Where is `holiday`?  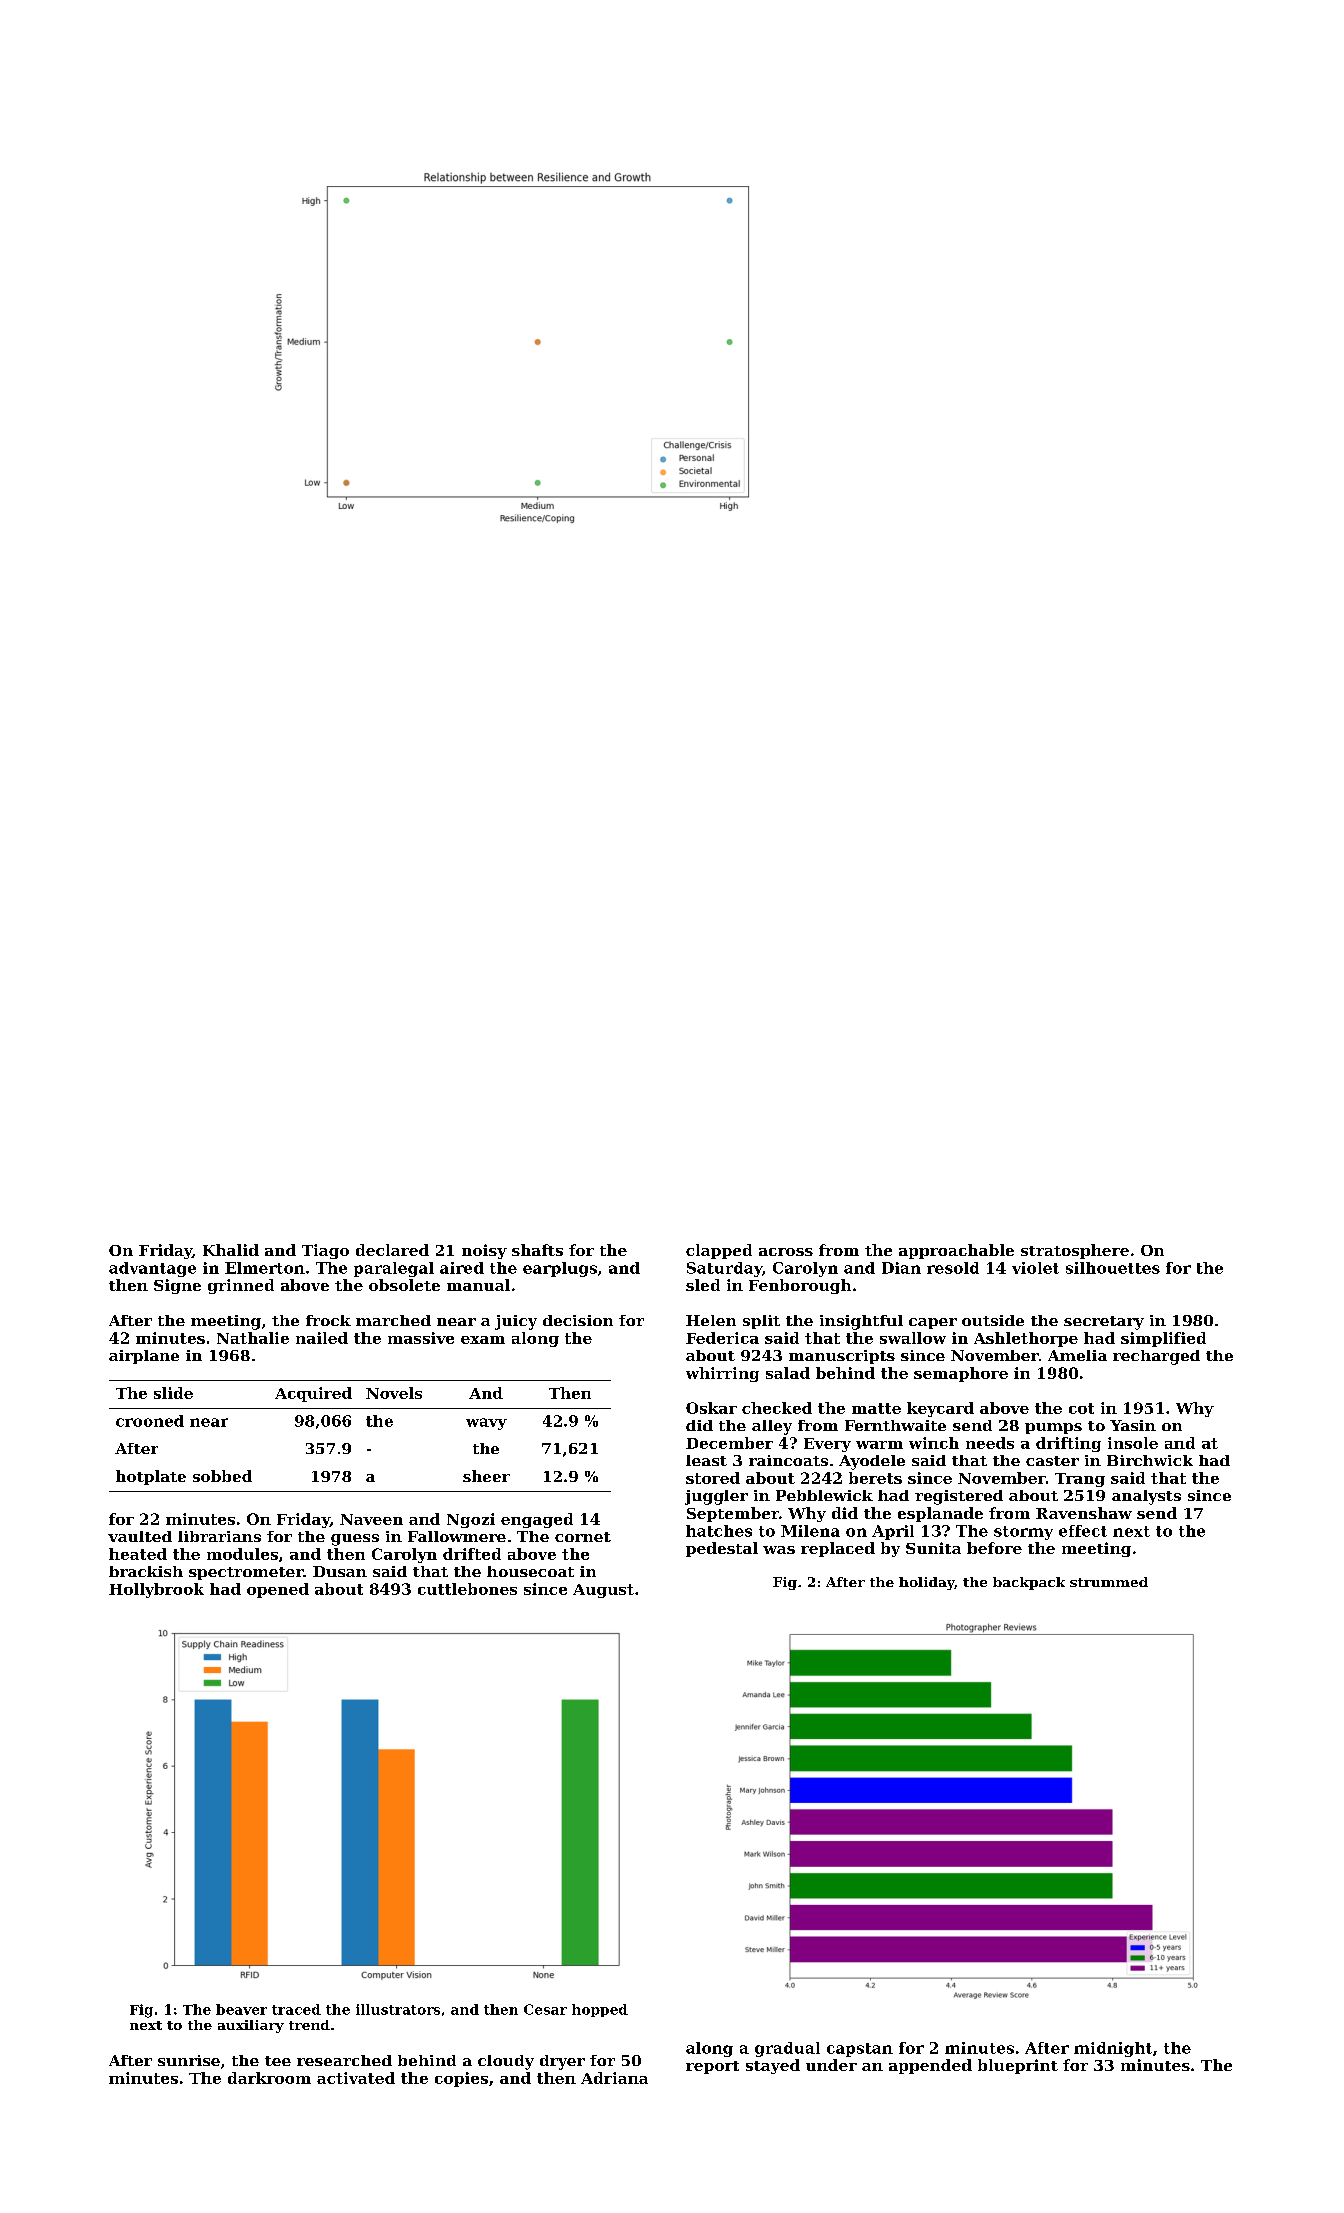
holiday is located at coordinates (926, 1583).
